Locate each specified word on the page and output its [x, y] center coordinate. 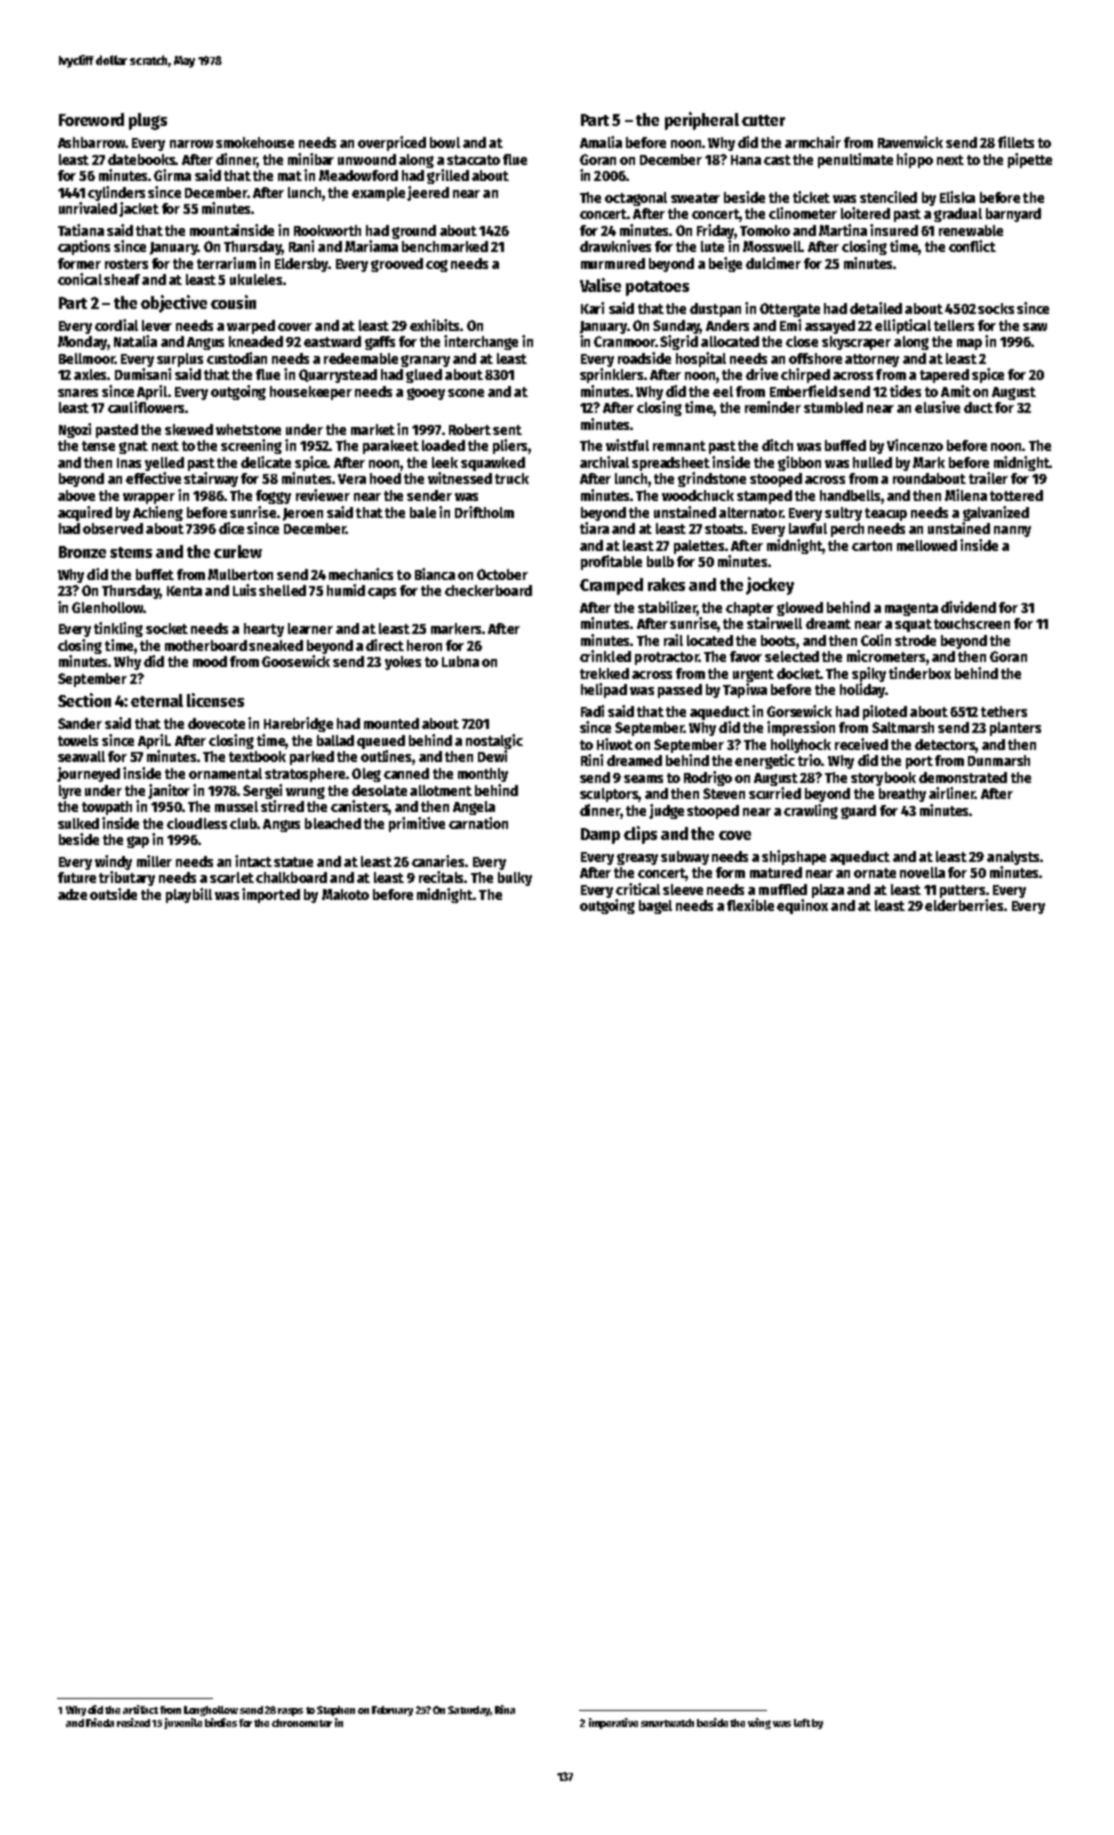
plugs [148, 121]
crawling [811, 811]
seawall [81, 756]
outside [113, 894]
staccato [473, 160]
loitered [865, 213]
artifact [140, 1709]
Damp [600, 836]
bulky [515, 879]
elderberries [964, 905]
